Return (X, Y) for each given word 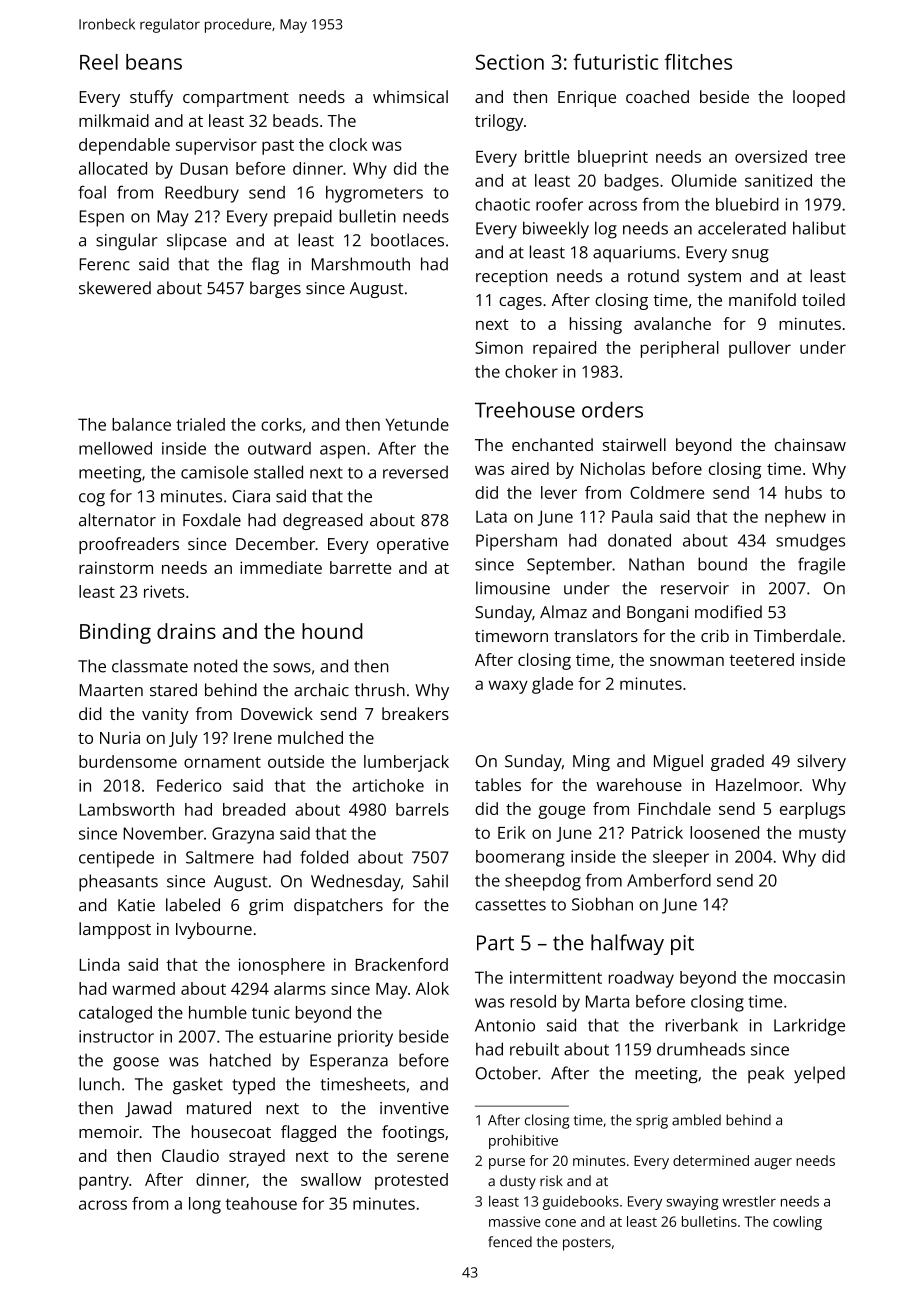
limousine (513, 588)
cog (92, 499)
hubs (803, 492)
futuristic (615, 62)
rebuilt (534, 1049)
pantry (104, 1182)
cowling (797, 1223)
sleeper (681, 858)
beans (154, 62)
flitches (698, 62)
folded (324, 857)
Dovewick (277, 713)
